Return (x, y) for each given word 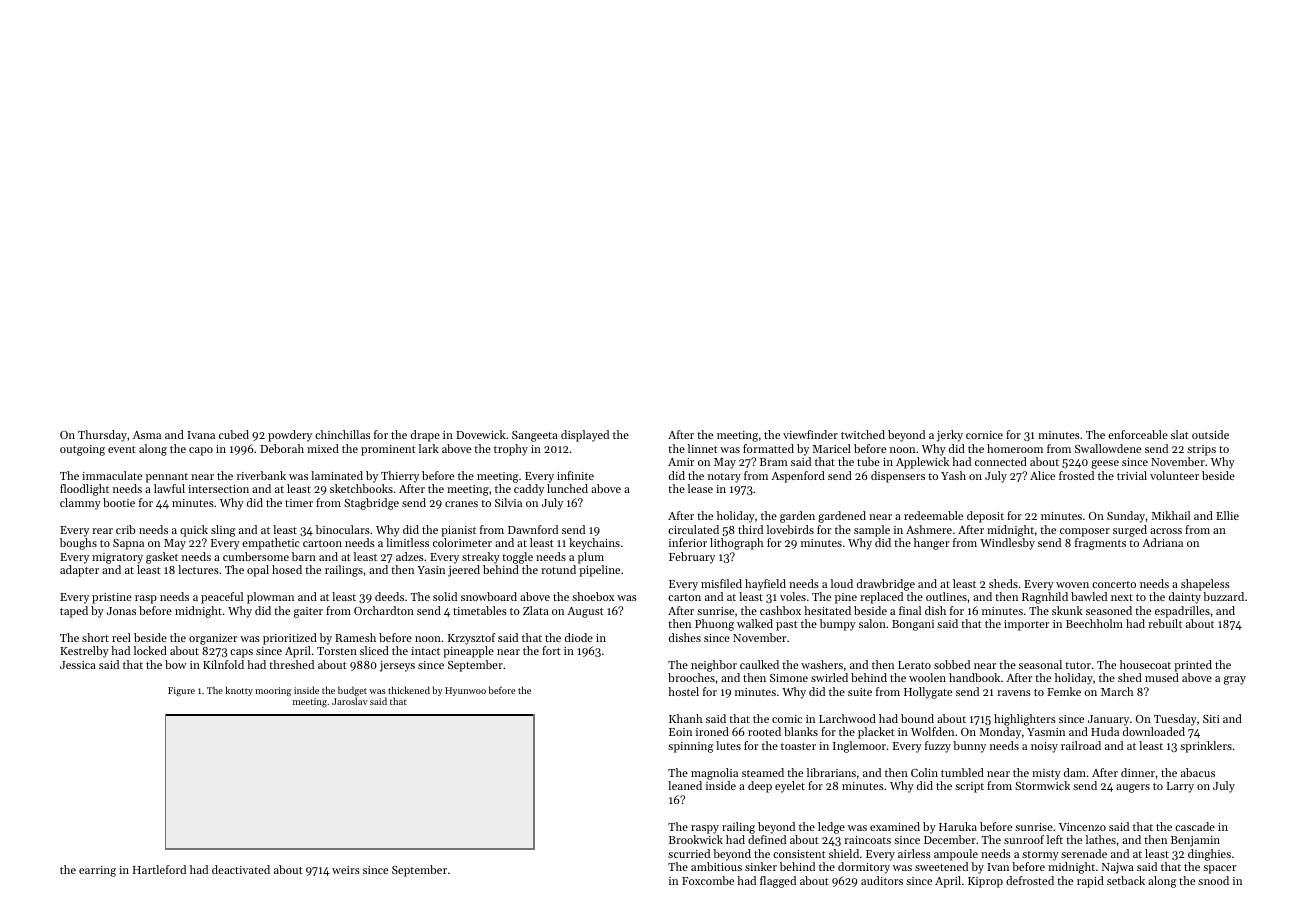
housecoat (1145, 664)
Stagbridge (371, 504)
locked (150, 650)
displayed (585, 436)
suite (860, 692)
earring (97, 871)
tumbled (962, 772)
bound (917, 718)
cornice (984, 435)
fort (551, 650)
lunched (567, 488)
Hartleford (159, 869)
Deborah (282, 448)
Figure (181, 691)
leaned (685, 785)
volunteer (1174, 475)
